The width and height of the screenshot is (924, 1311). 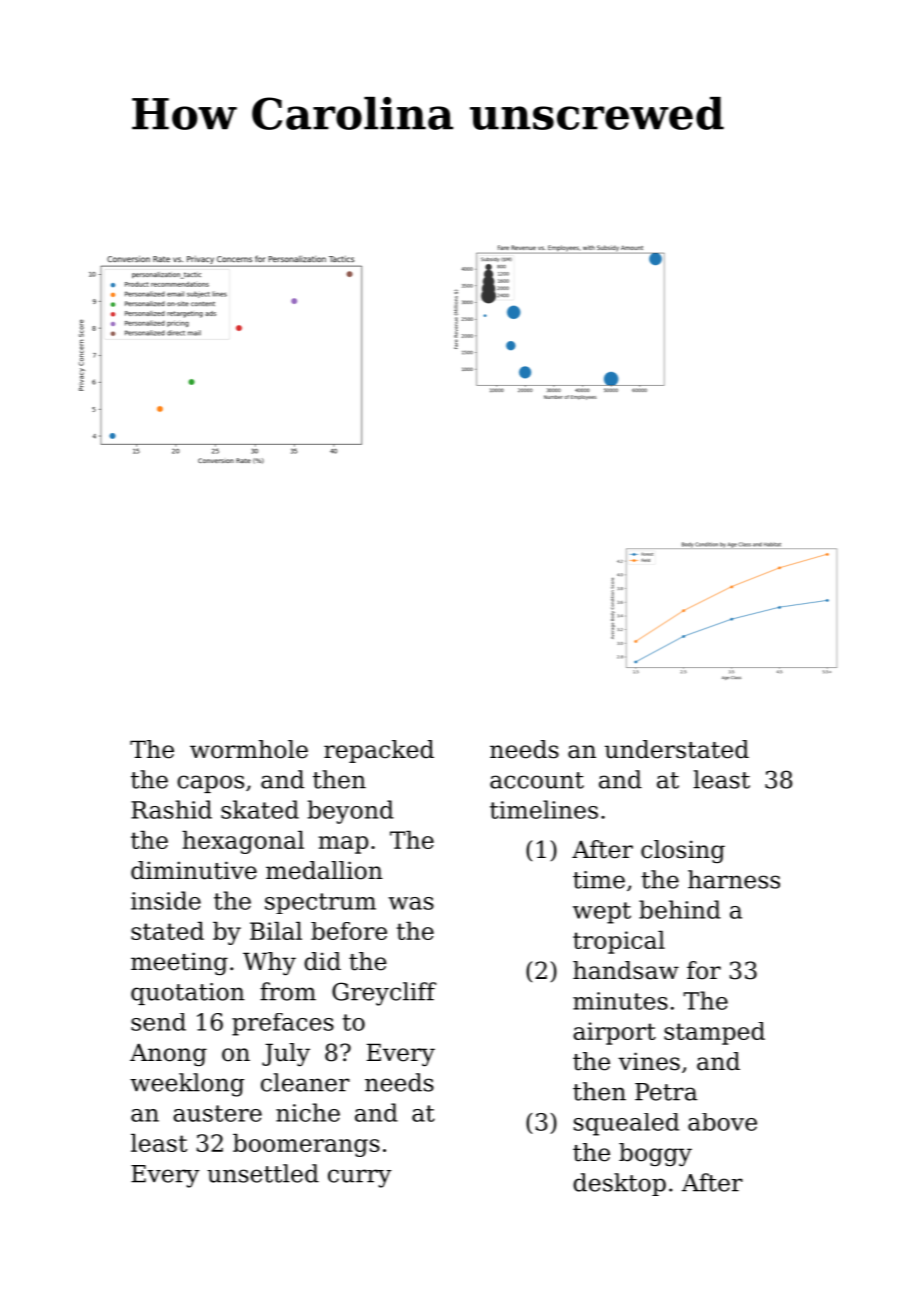 I want to click on closing, so click(x=683, y=851).
